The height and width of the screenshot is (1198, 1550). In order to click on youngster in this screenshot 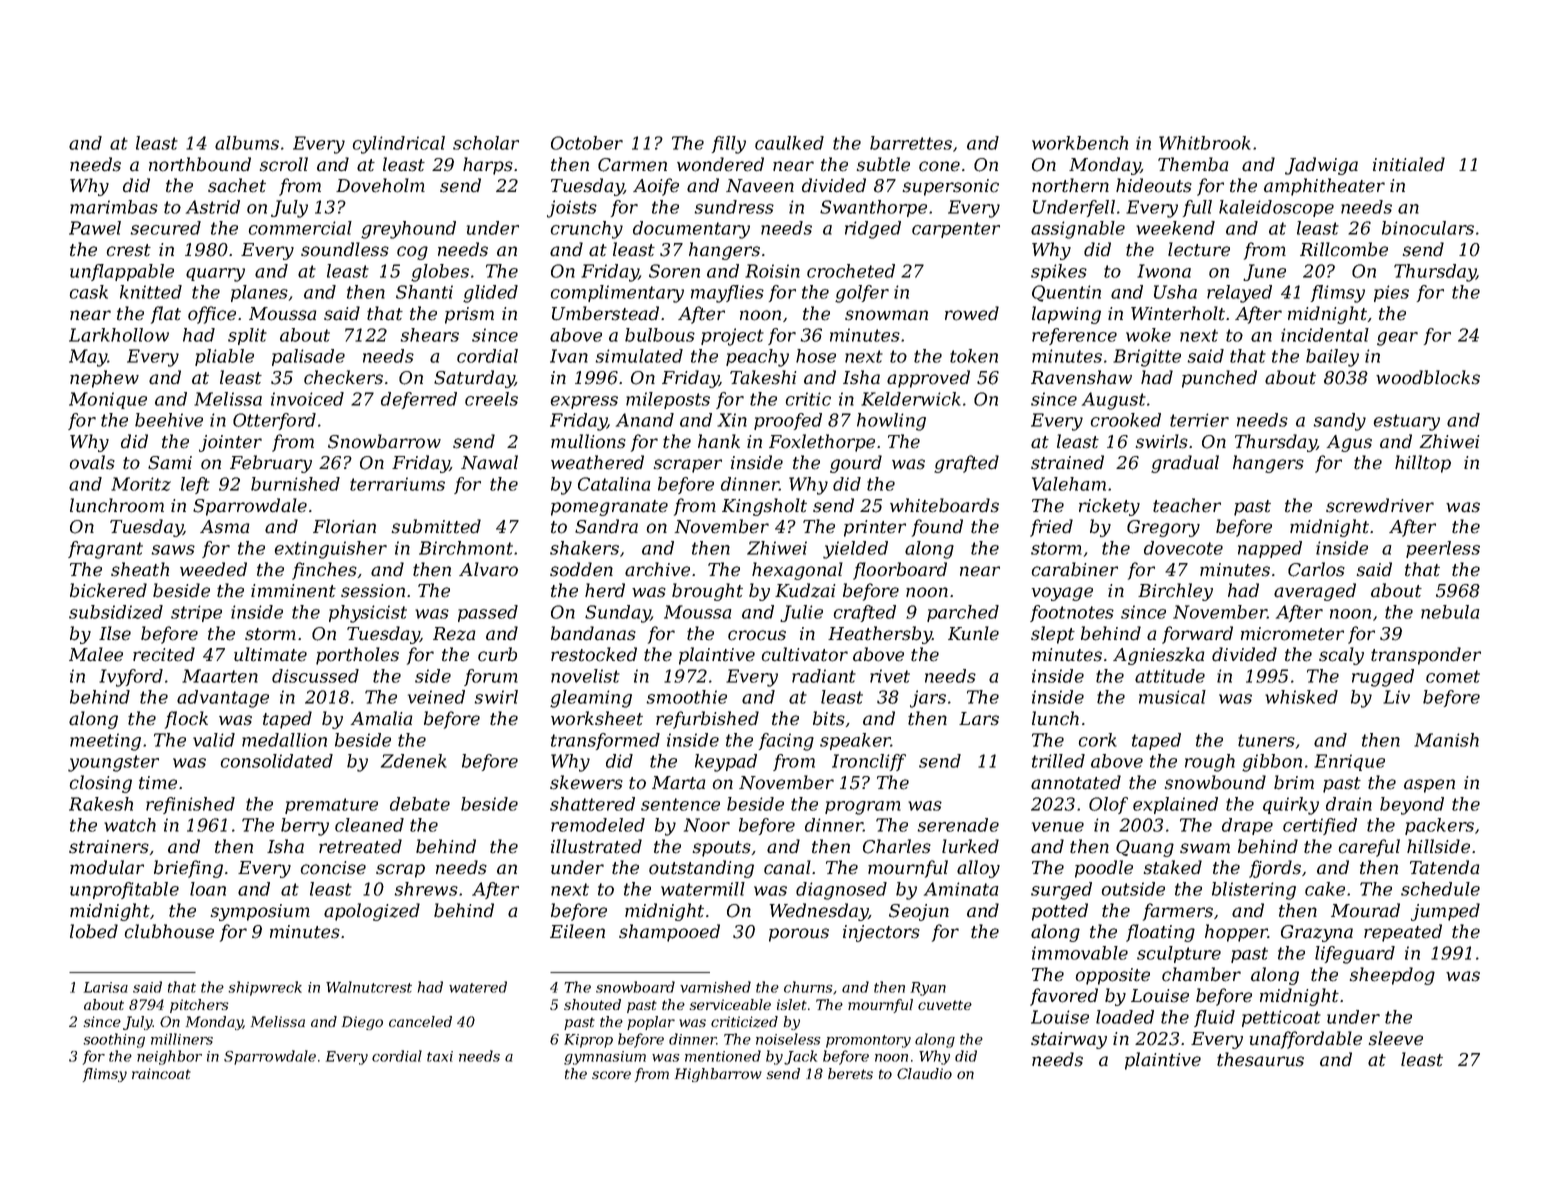, I will do `click(113, 763)`.
